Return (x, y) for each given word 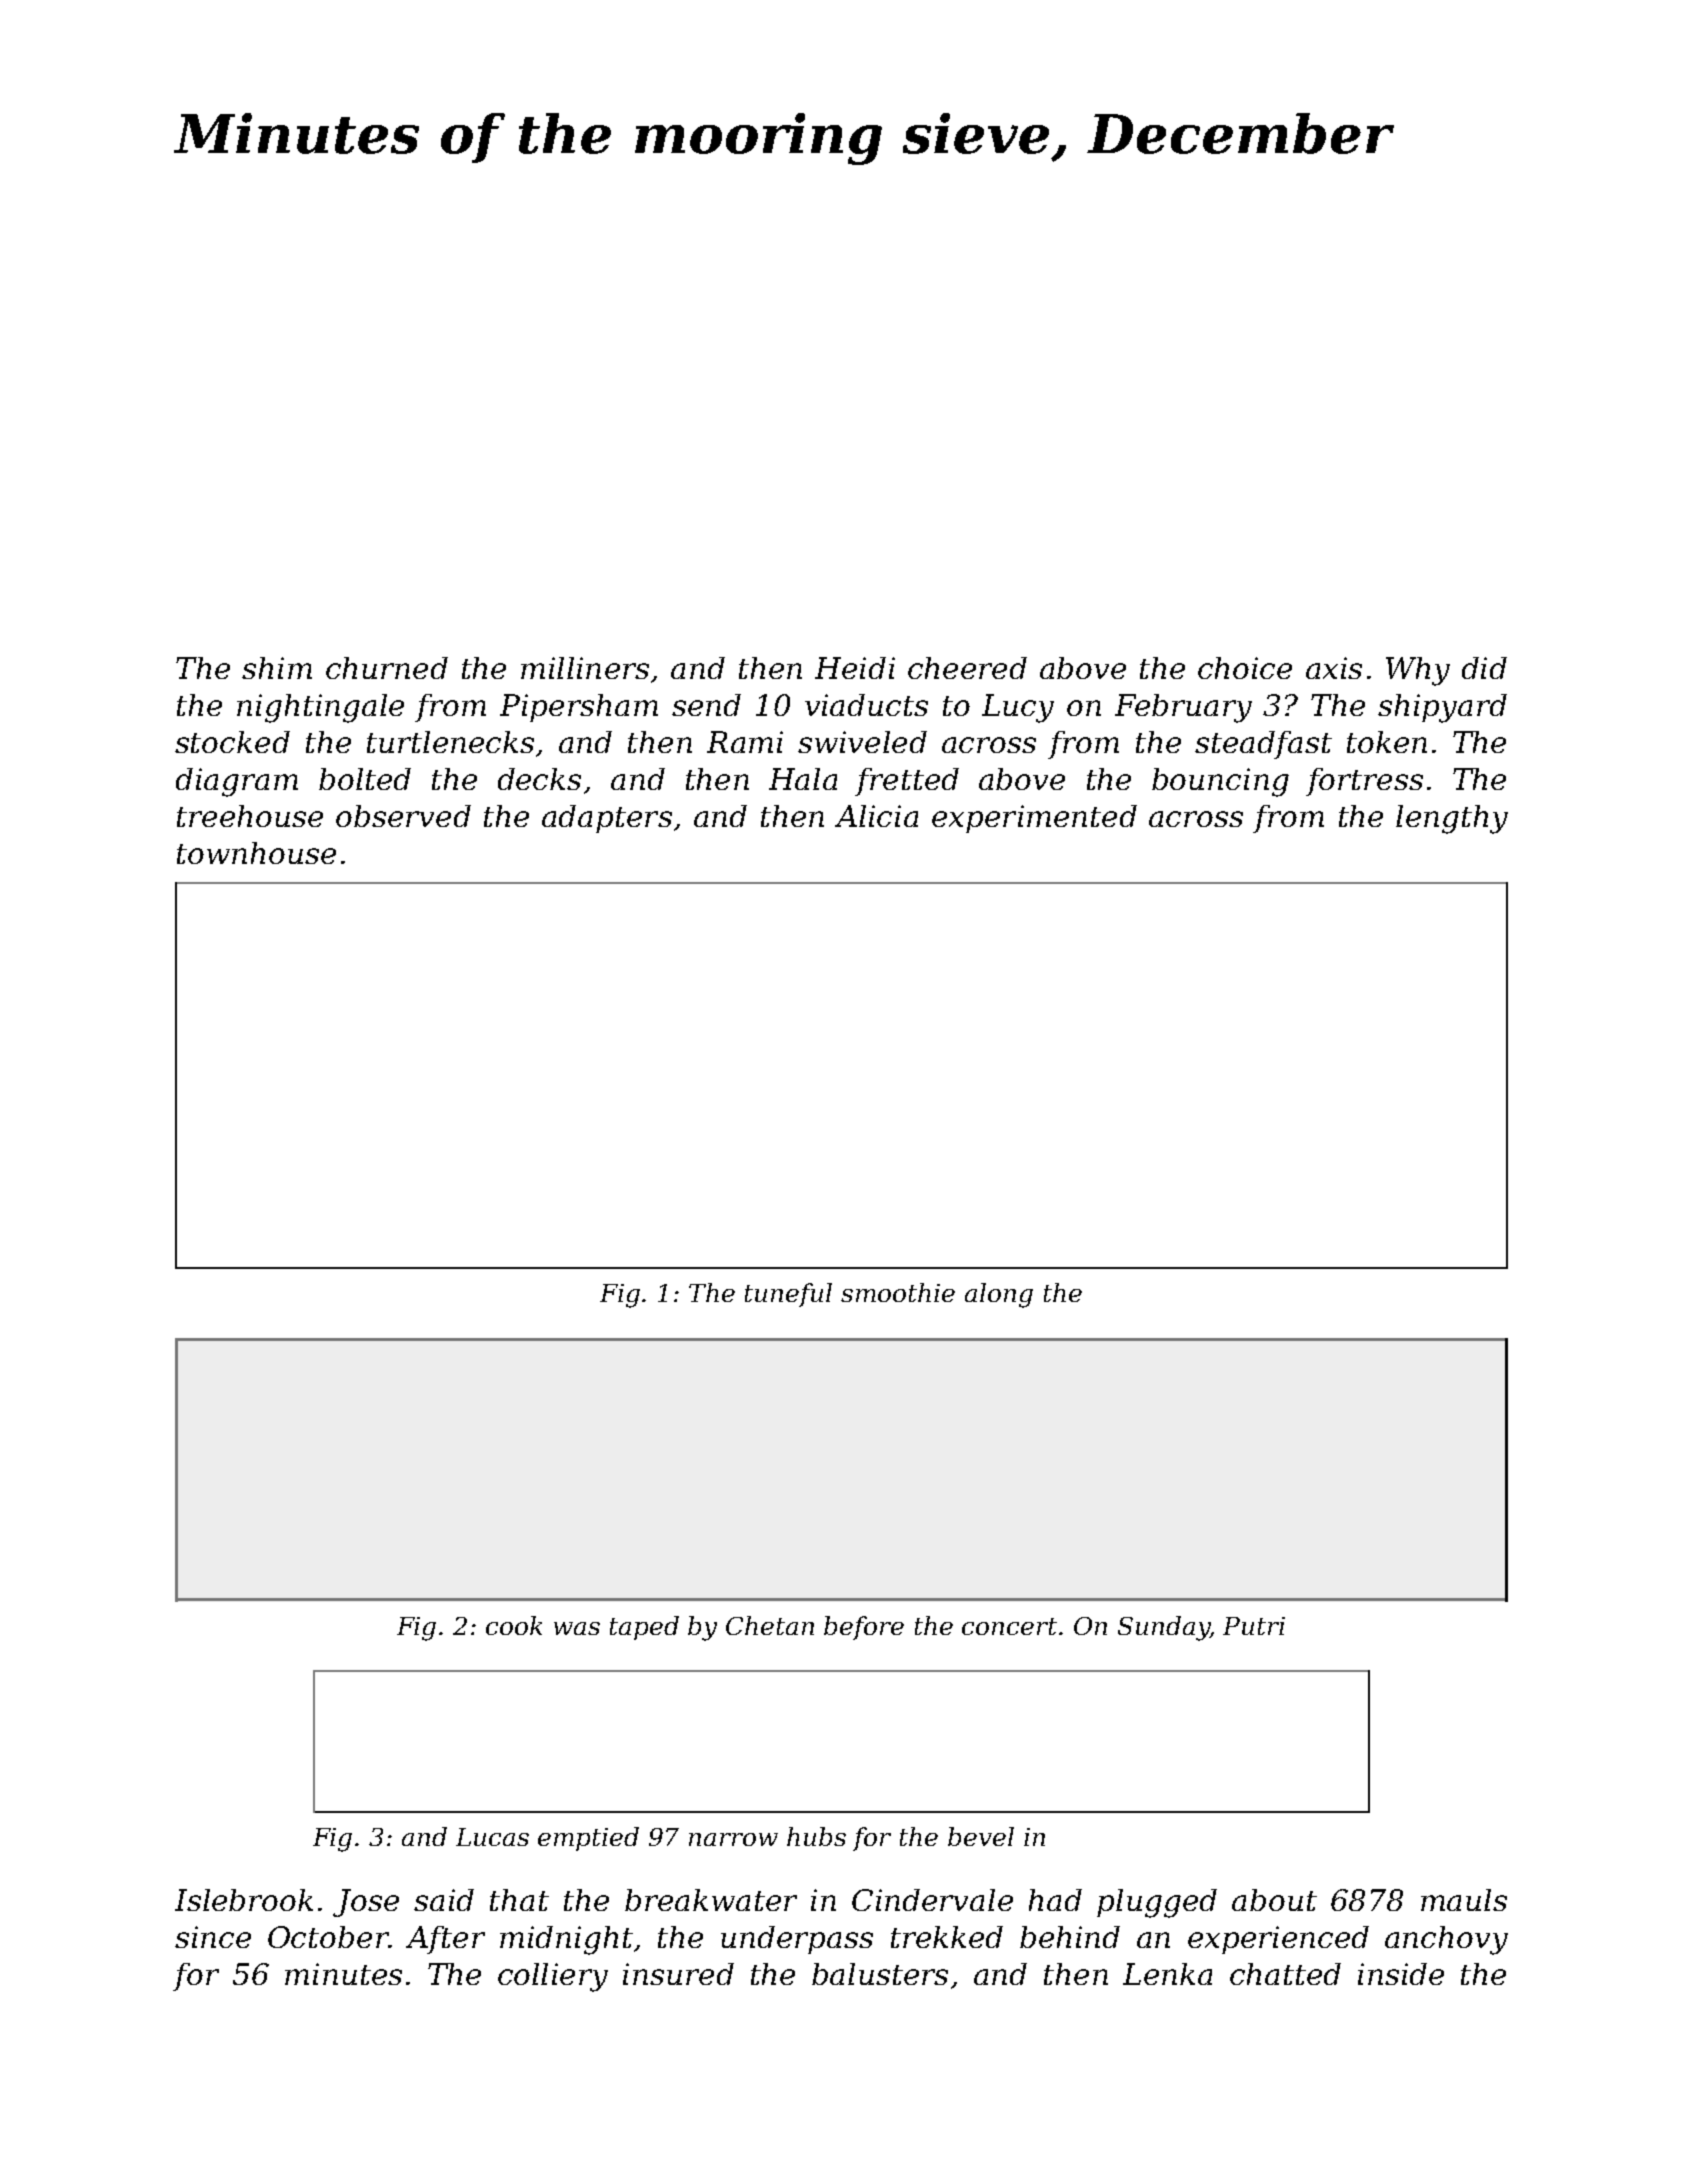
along (999, 1295)
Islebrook (244, 1900)
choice (1245, 668)
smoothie (898, 1292)
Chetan (770, 1625)
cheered (967, 668)
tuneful (788, 1295)
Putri (1254, 1626)
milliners (585, 668)
